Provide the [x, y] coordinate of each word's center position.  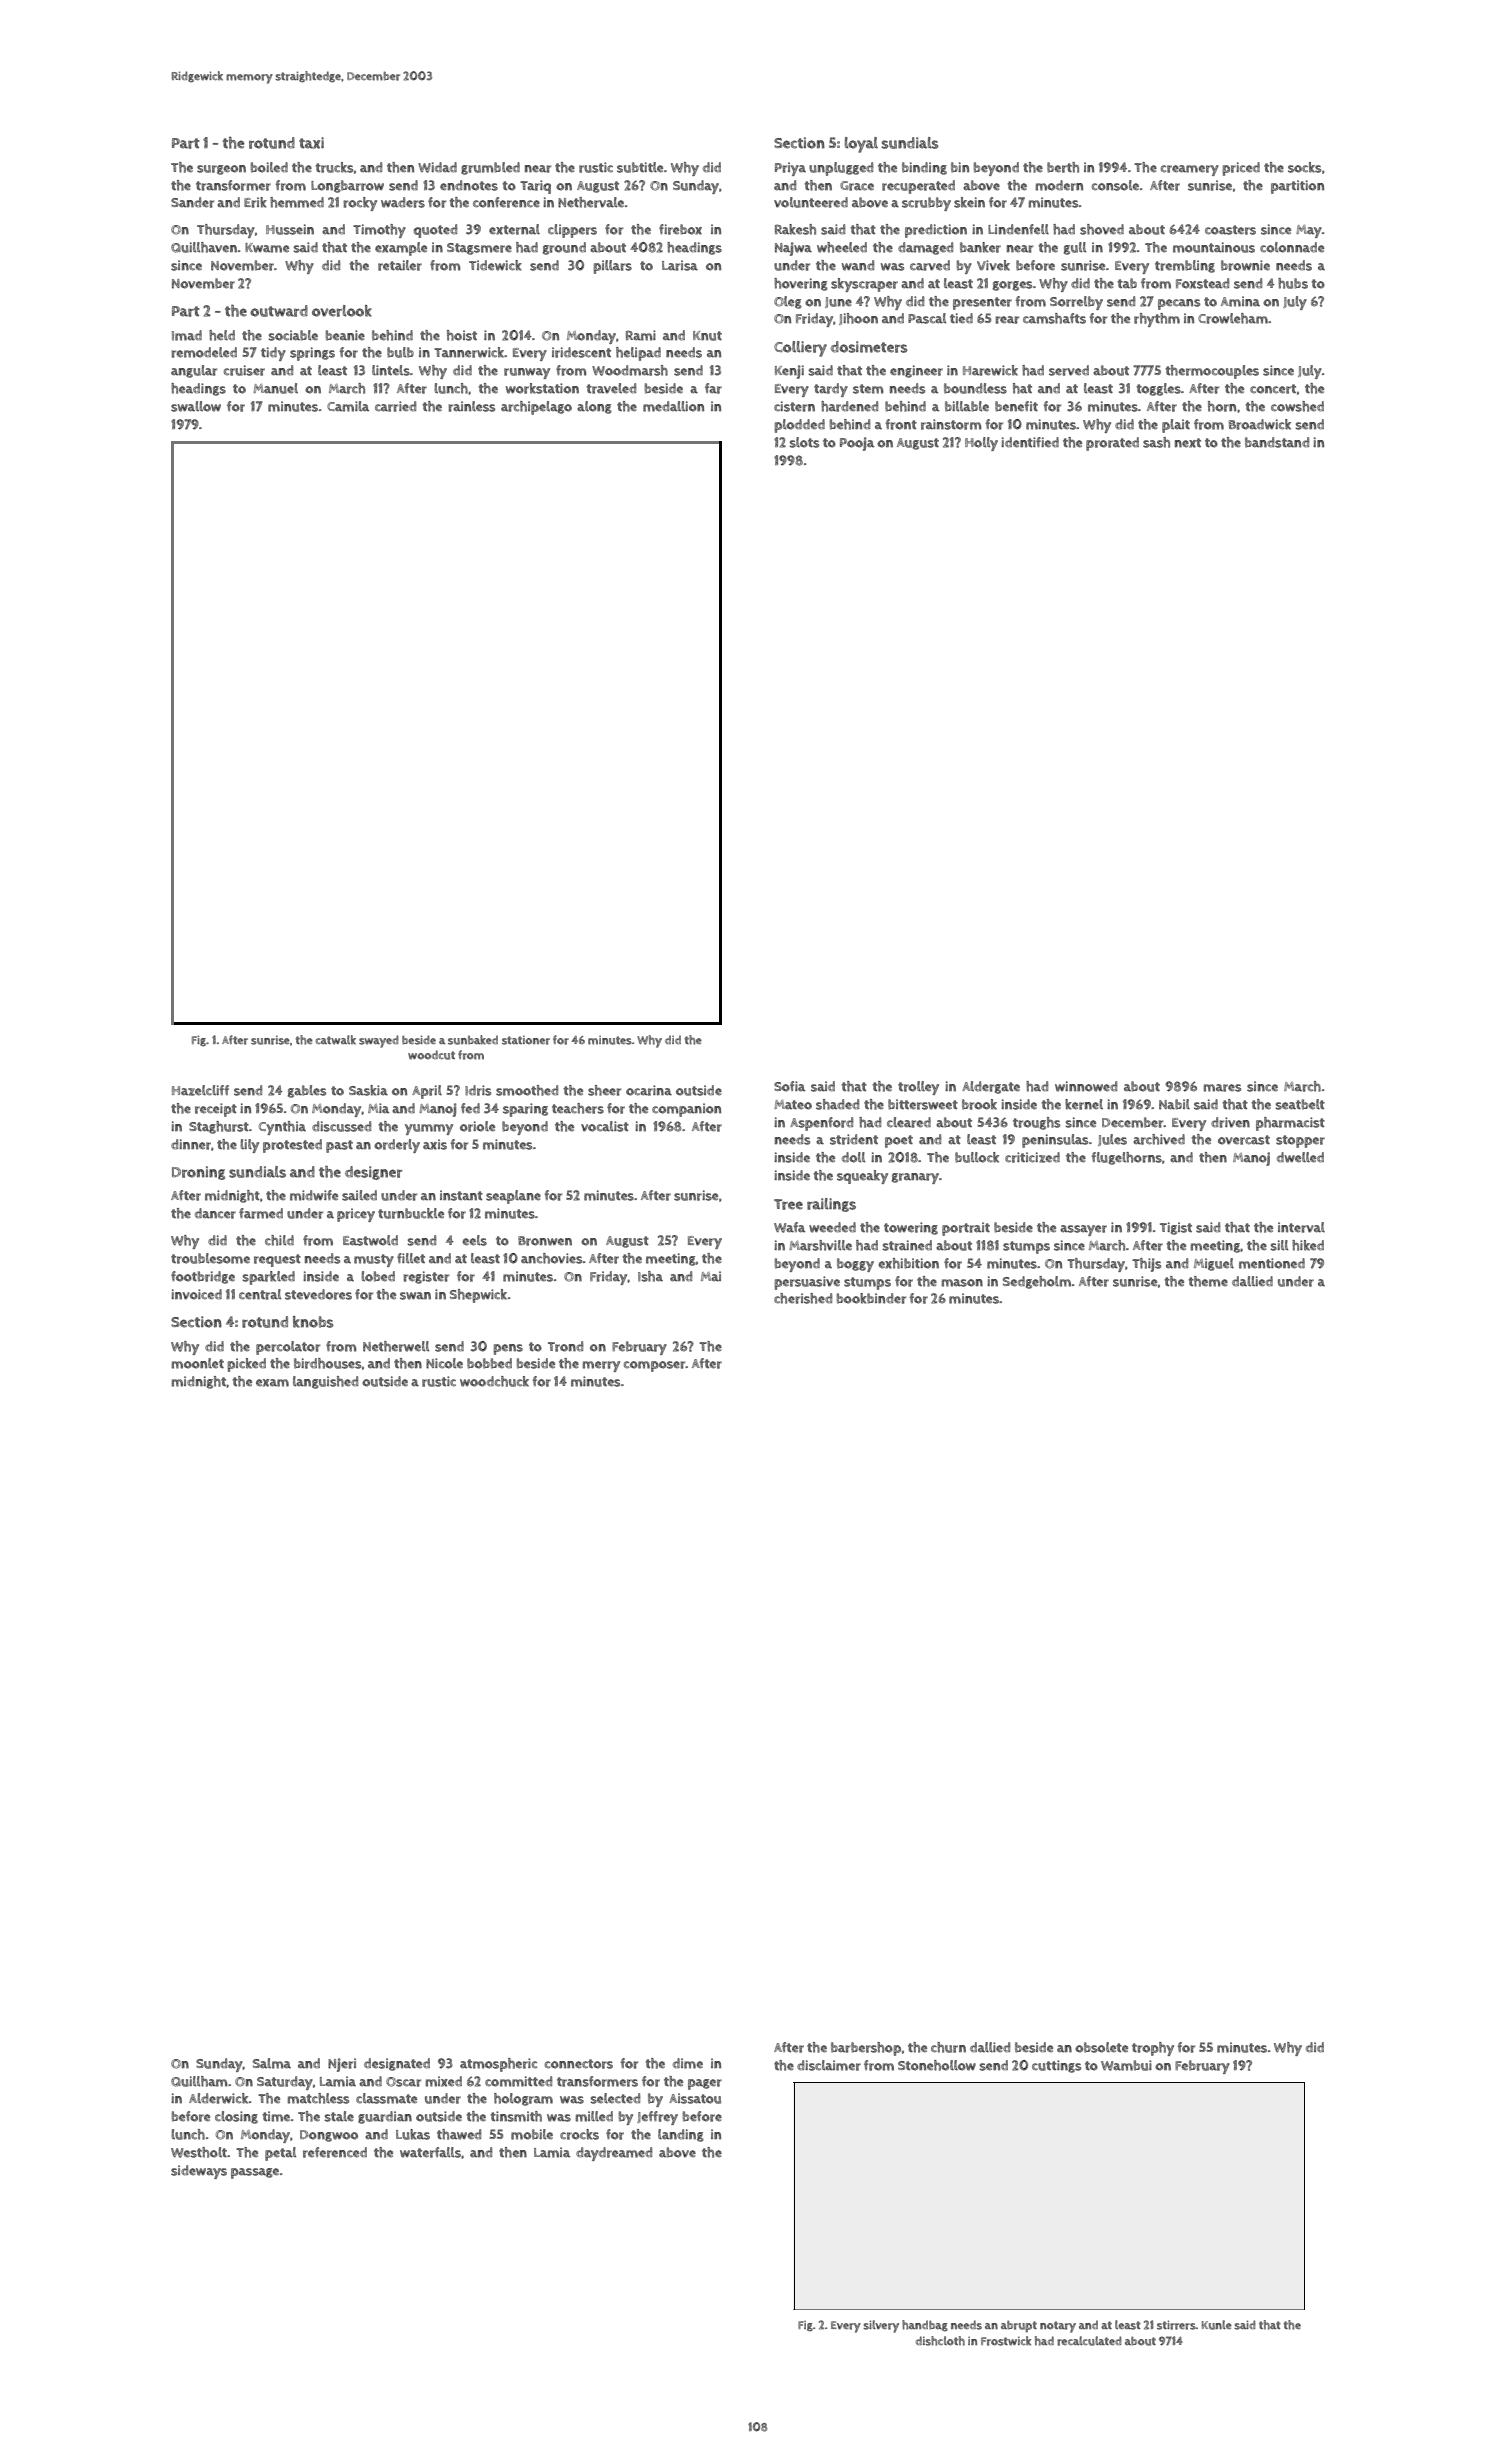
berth [1063, 167]
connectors [579, 2064]
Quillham [199, 2081]
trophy [1153, 2049]
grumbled [490, 168]
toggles [1158, 389]
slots [804, 442]
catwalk [336, 1040]
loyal [861, 145]
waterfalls [430, 2152]
